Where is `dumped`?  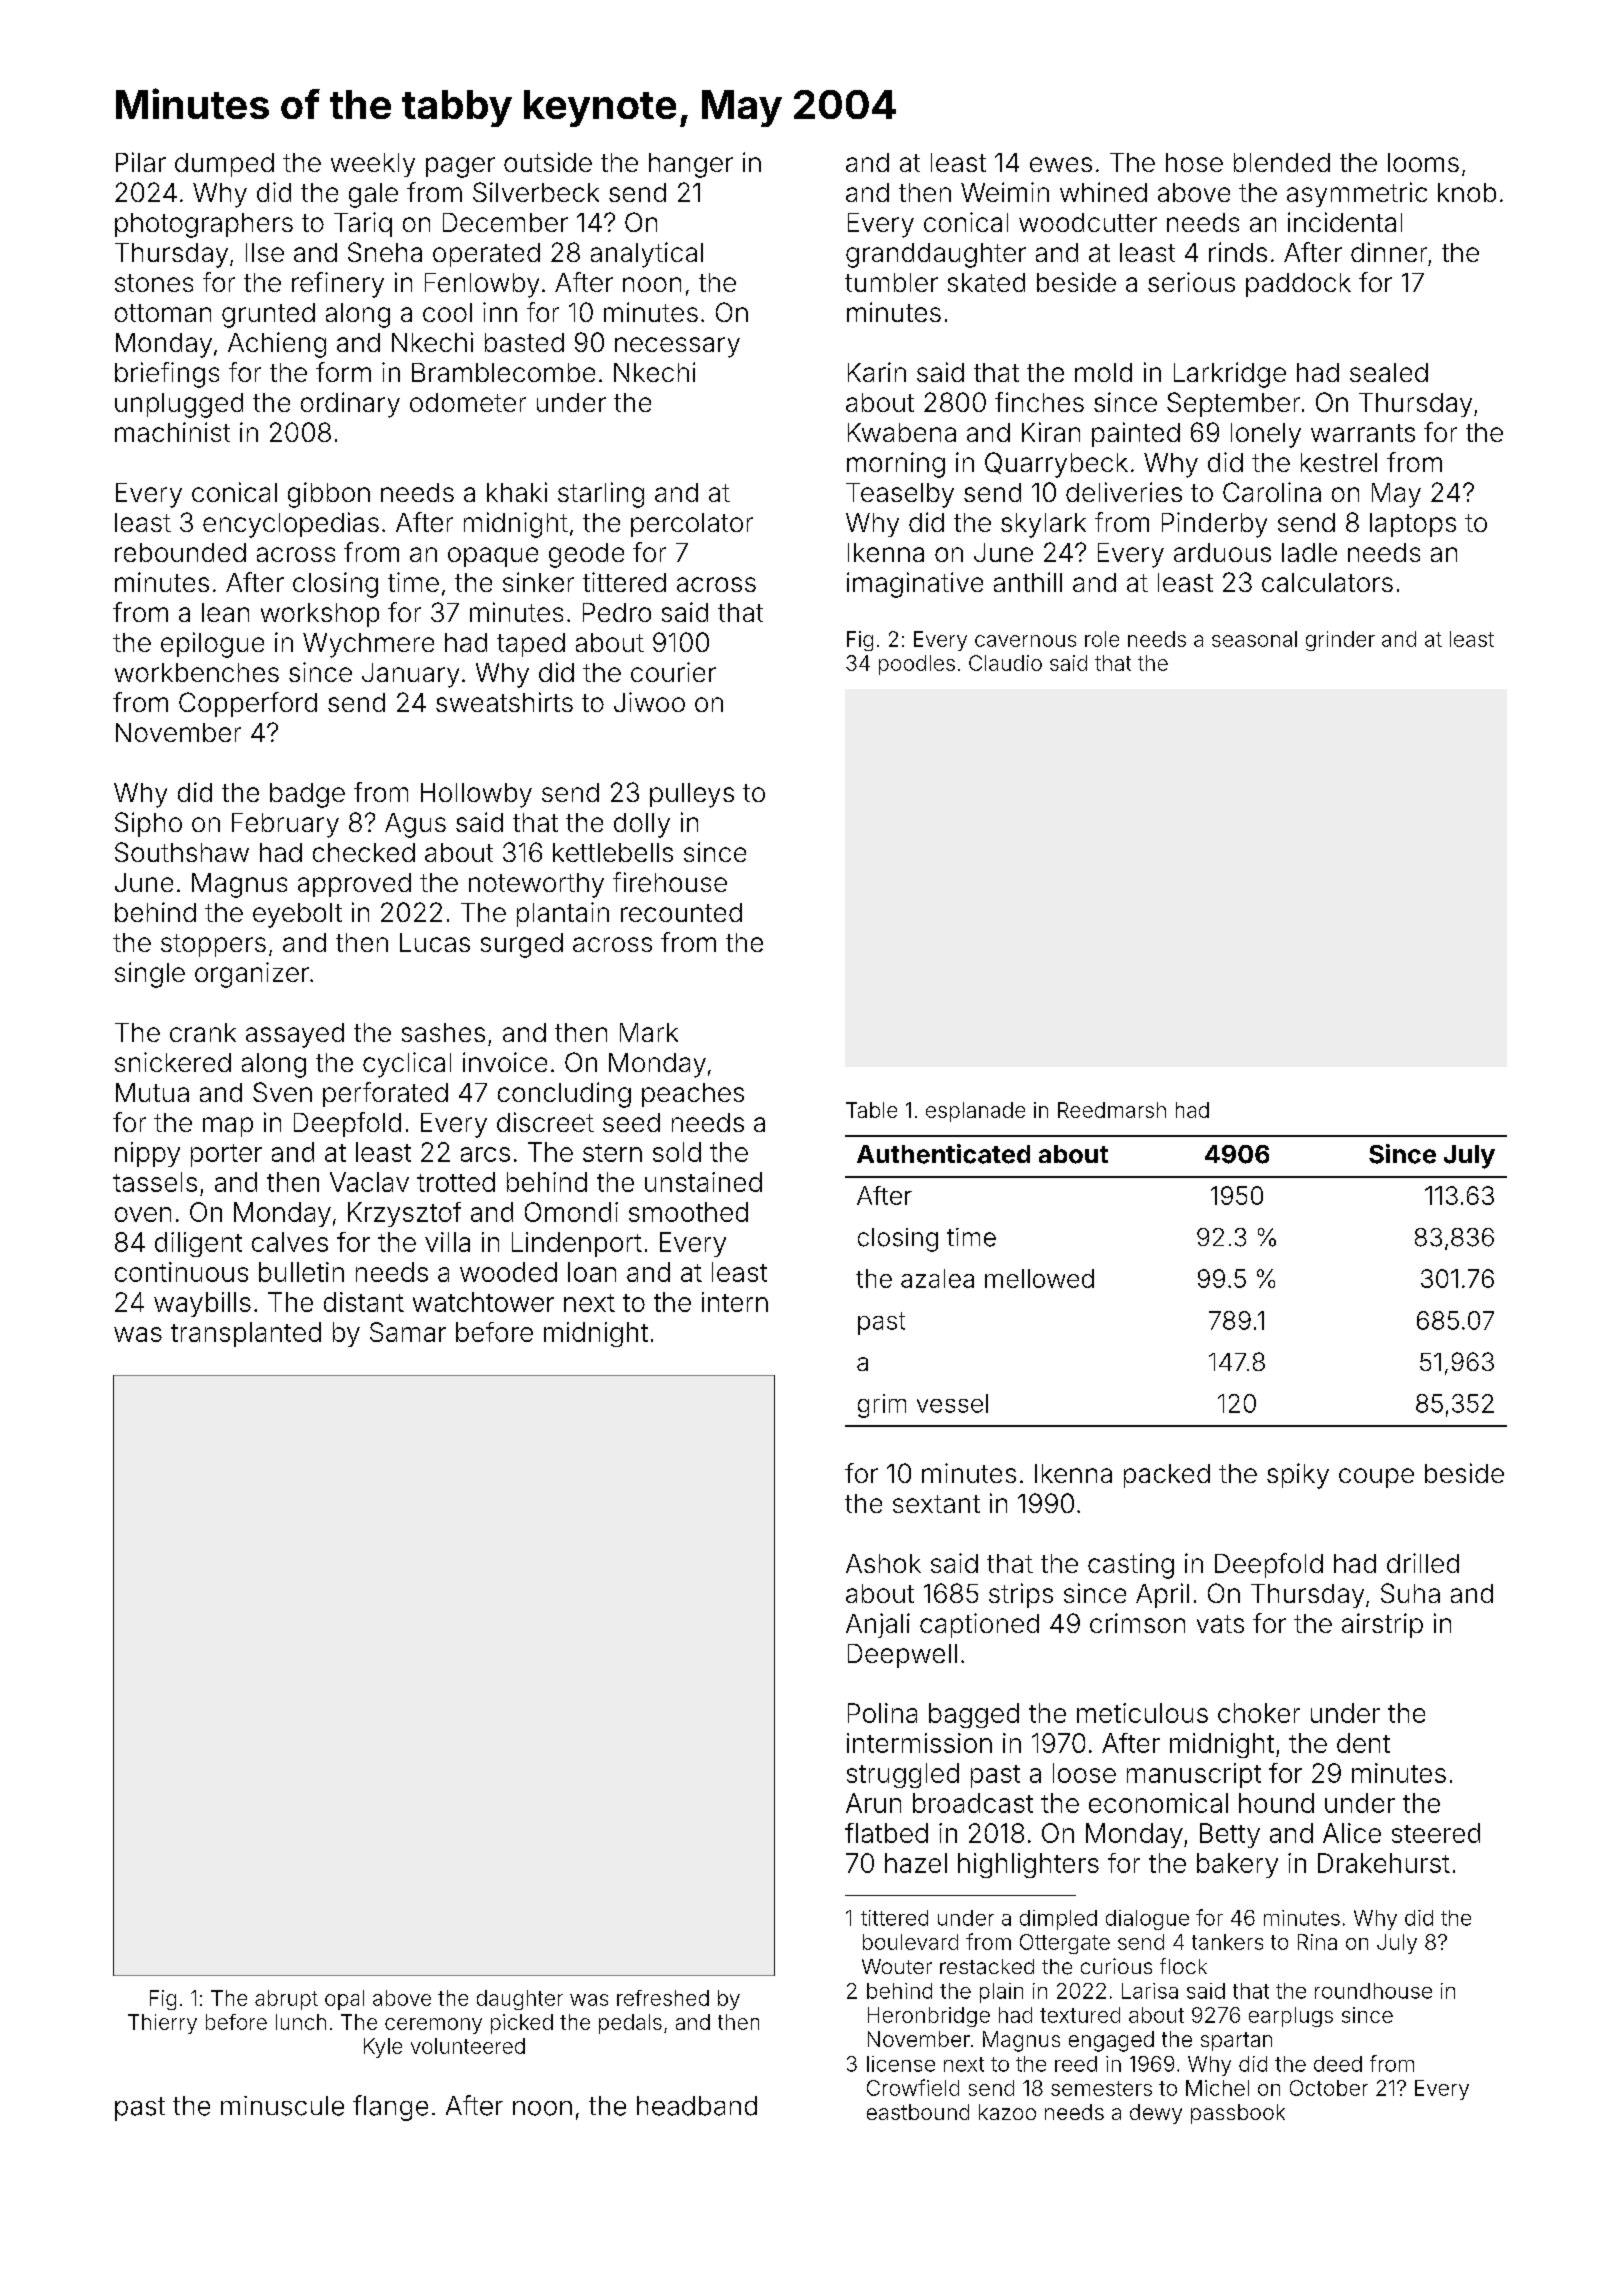
dumped is located at coordinates (224, 165).
